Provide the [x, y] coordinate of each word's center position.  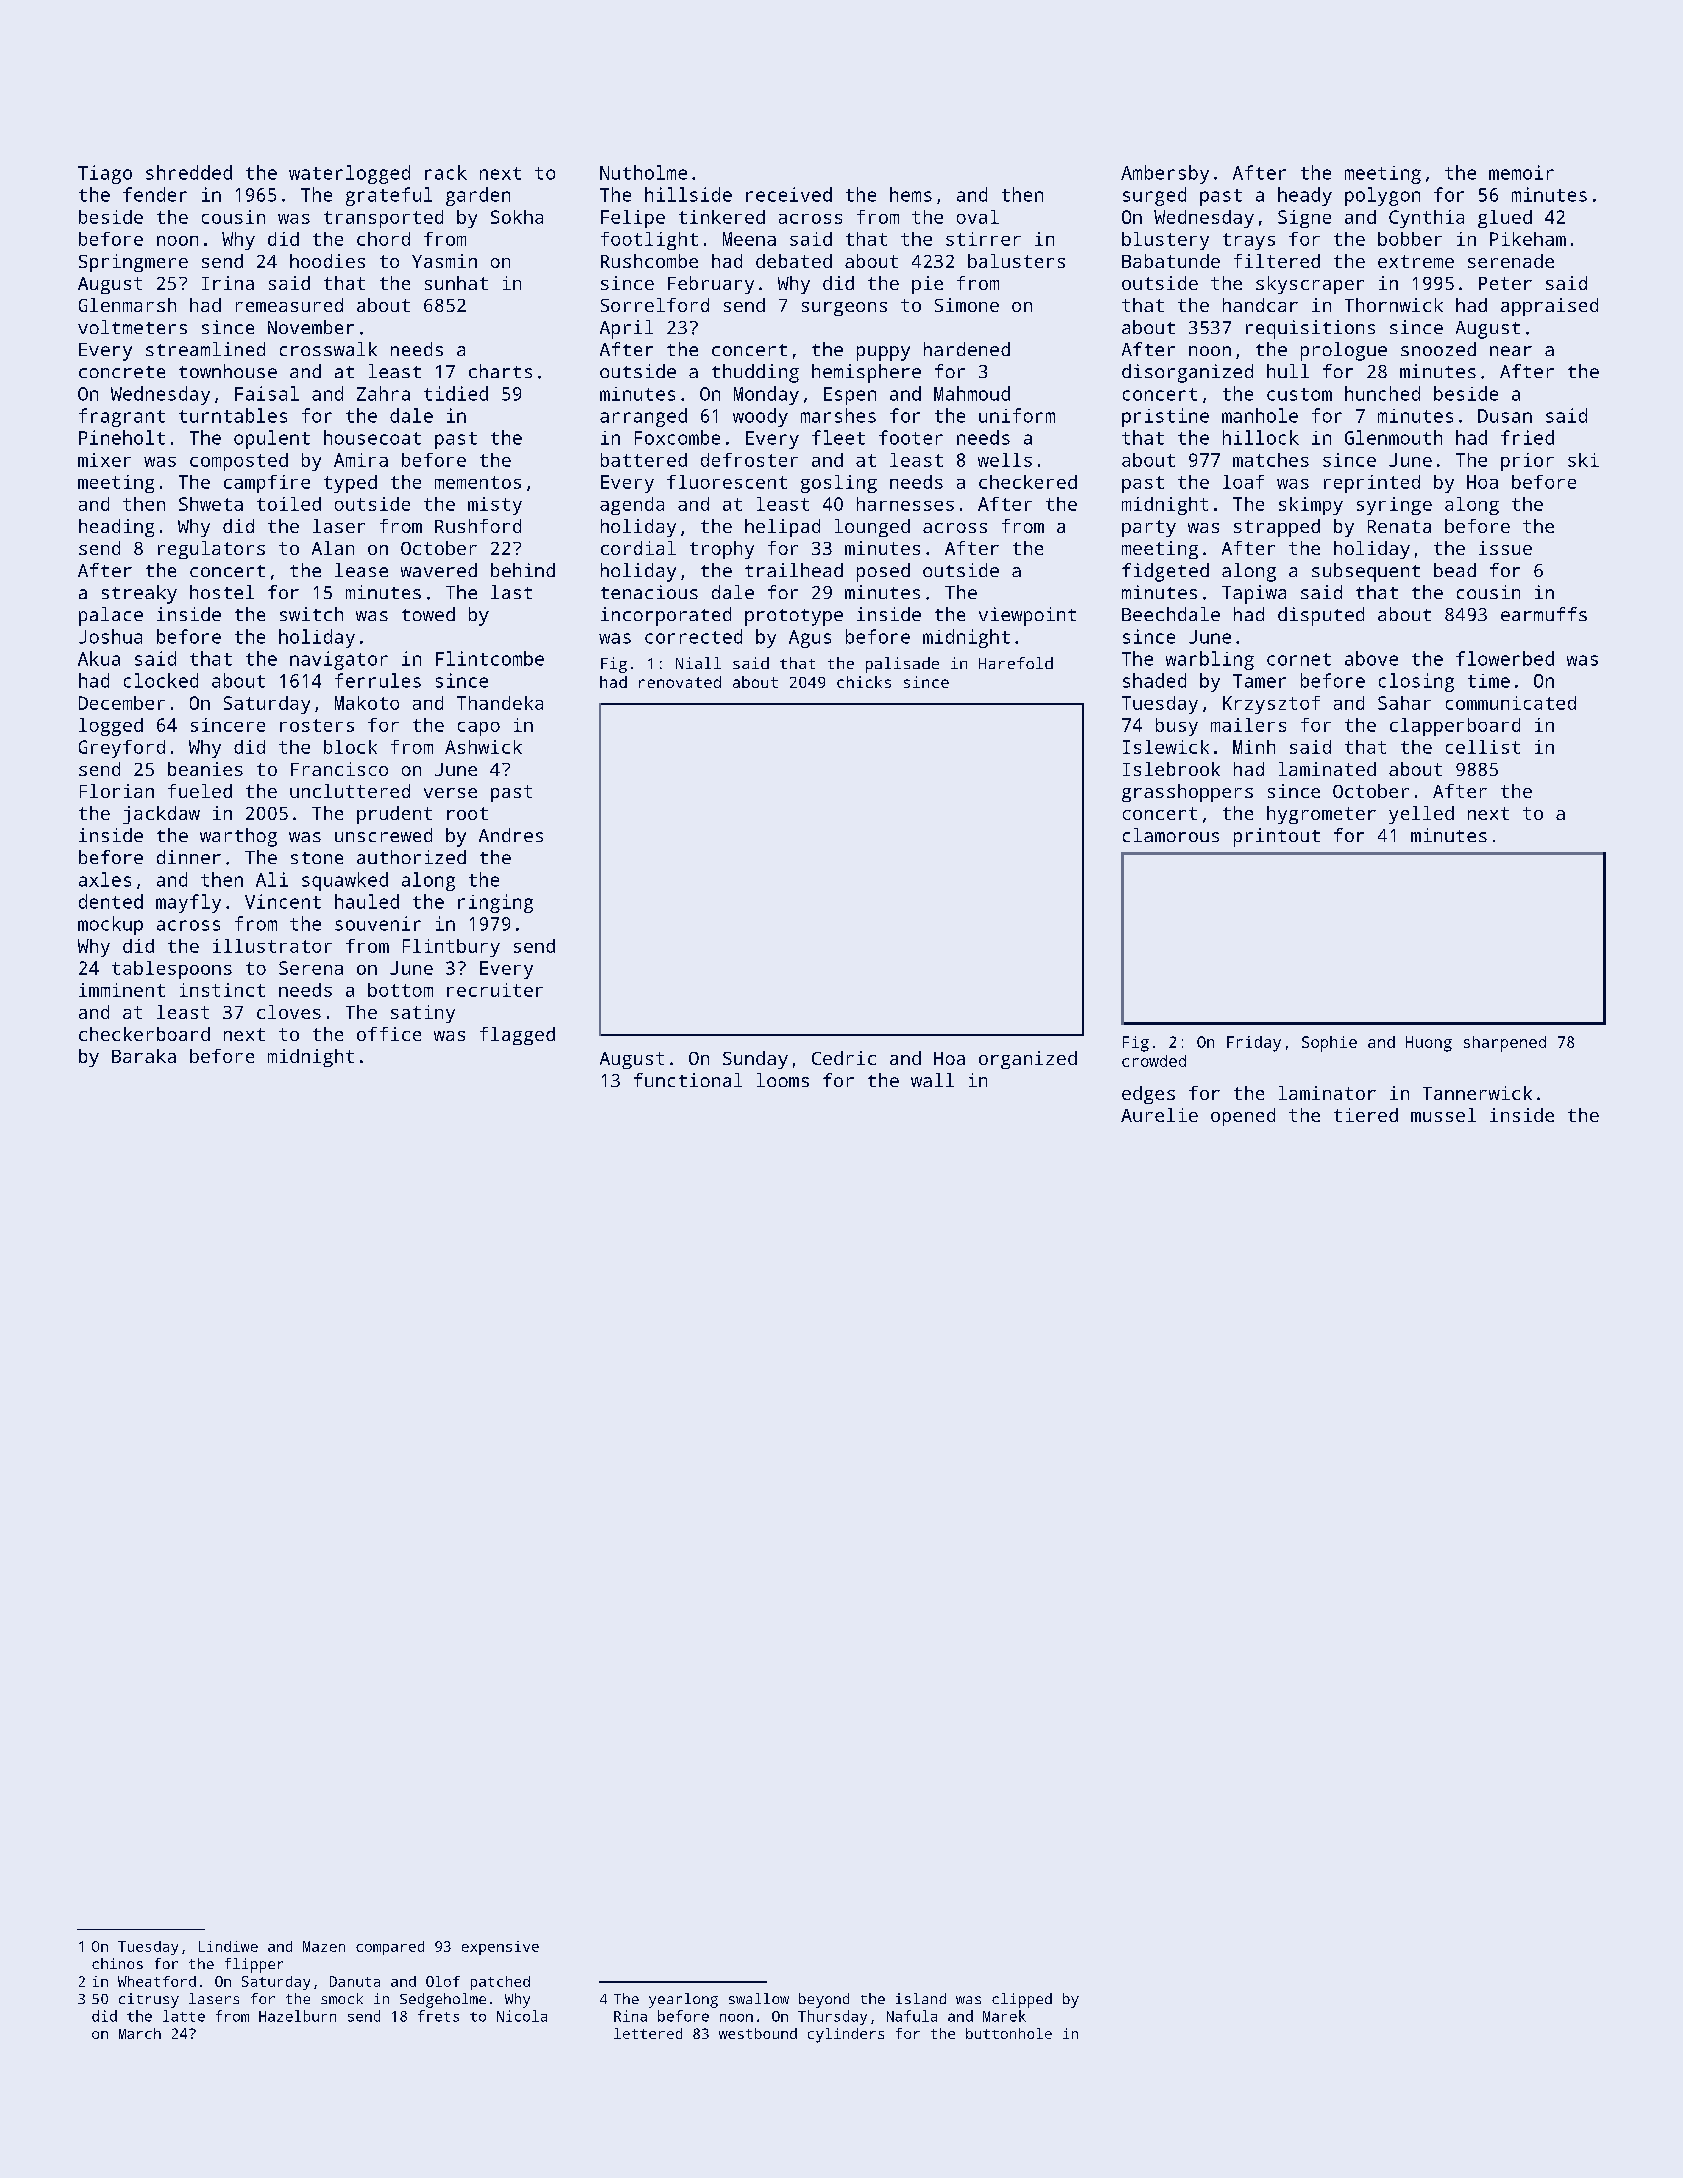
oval [978, 217]
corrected [693, 636]
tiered [1366, 1115]
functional [688, 1080]
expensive [500, 1948]
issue [1505, 548]
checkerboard [144, 1034]
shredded [189, 172]
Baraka [144, 1056]
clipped [1022, 2000]
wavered [439, 570]
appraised [1549, 307]
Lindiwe [228, 1946]
